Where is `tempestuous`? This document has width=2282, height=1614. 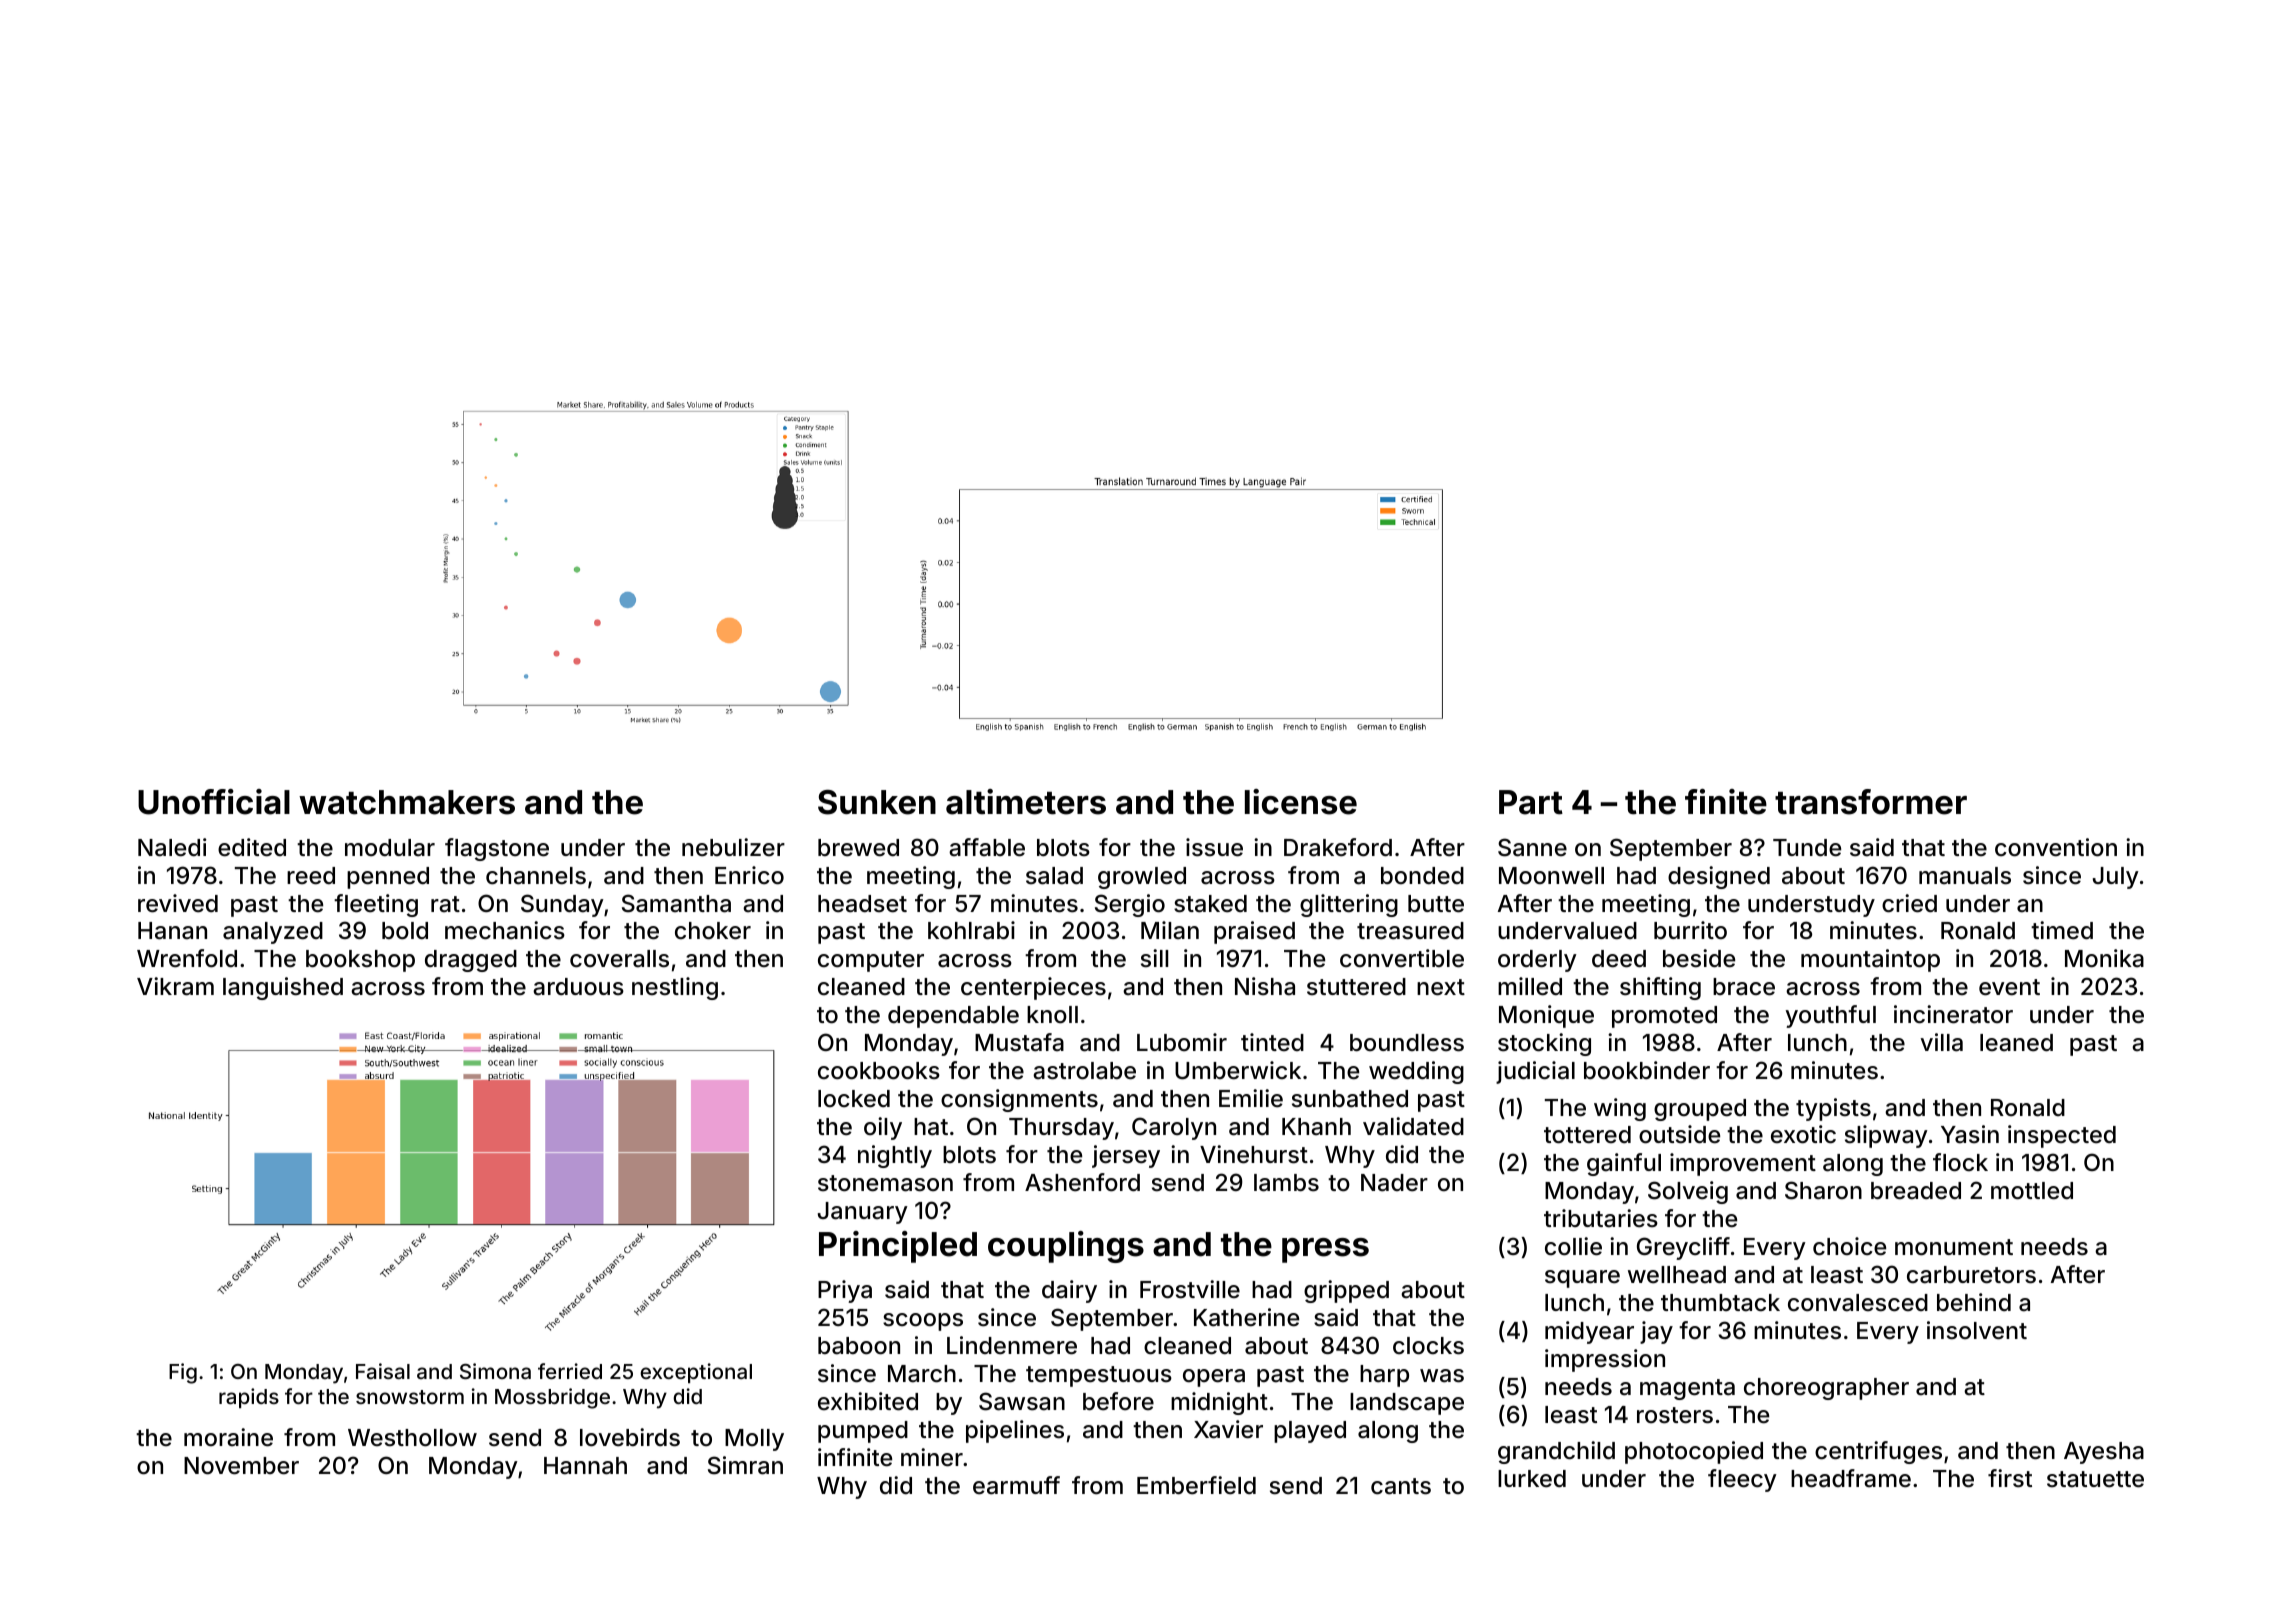
tempestuous is located at coordinates (1099, 1376).
